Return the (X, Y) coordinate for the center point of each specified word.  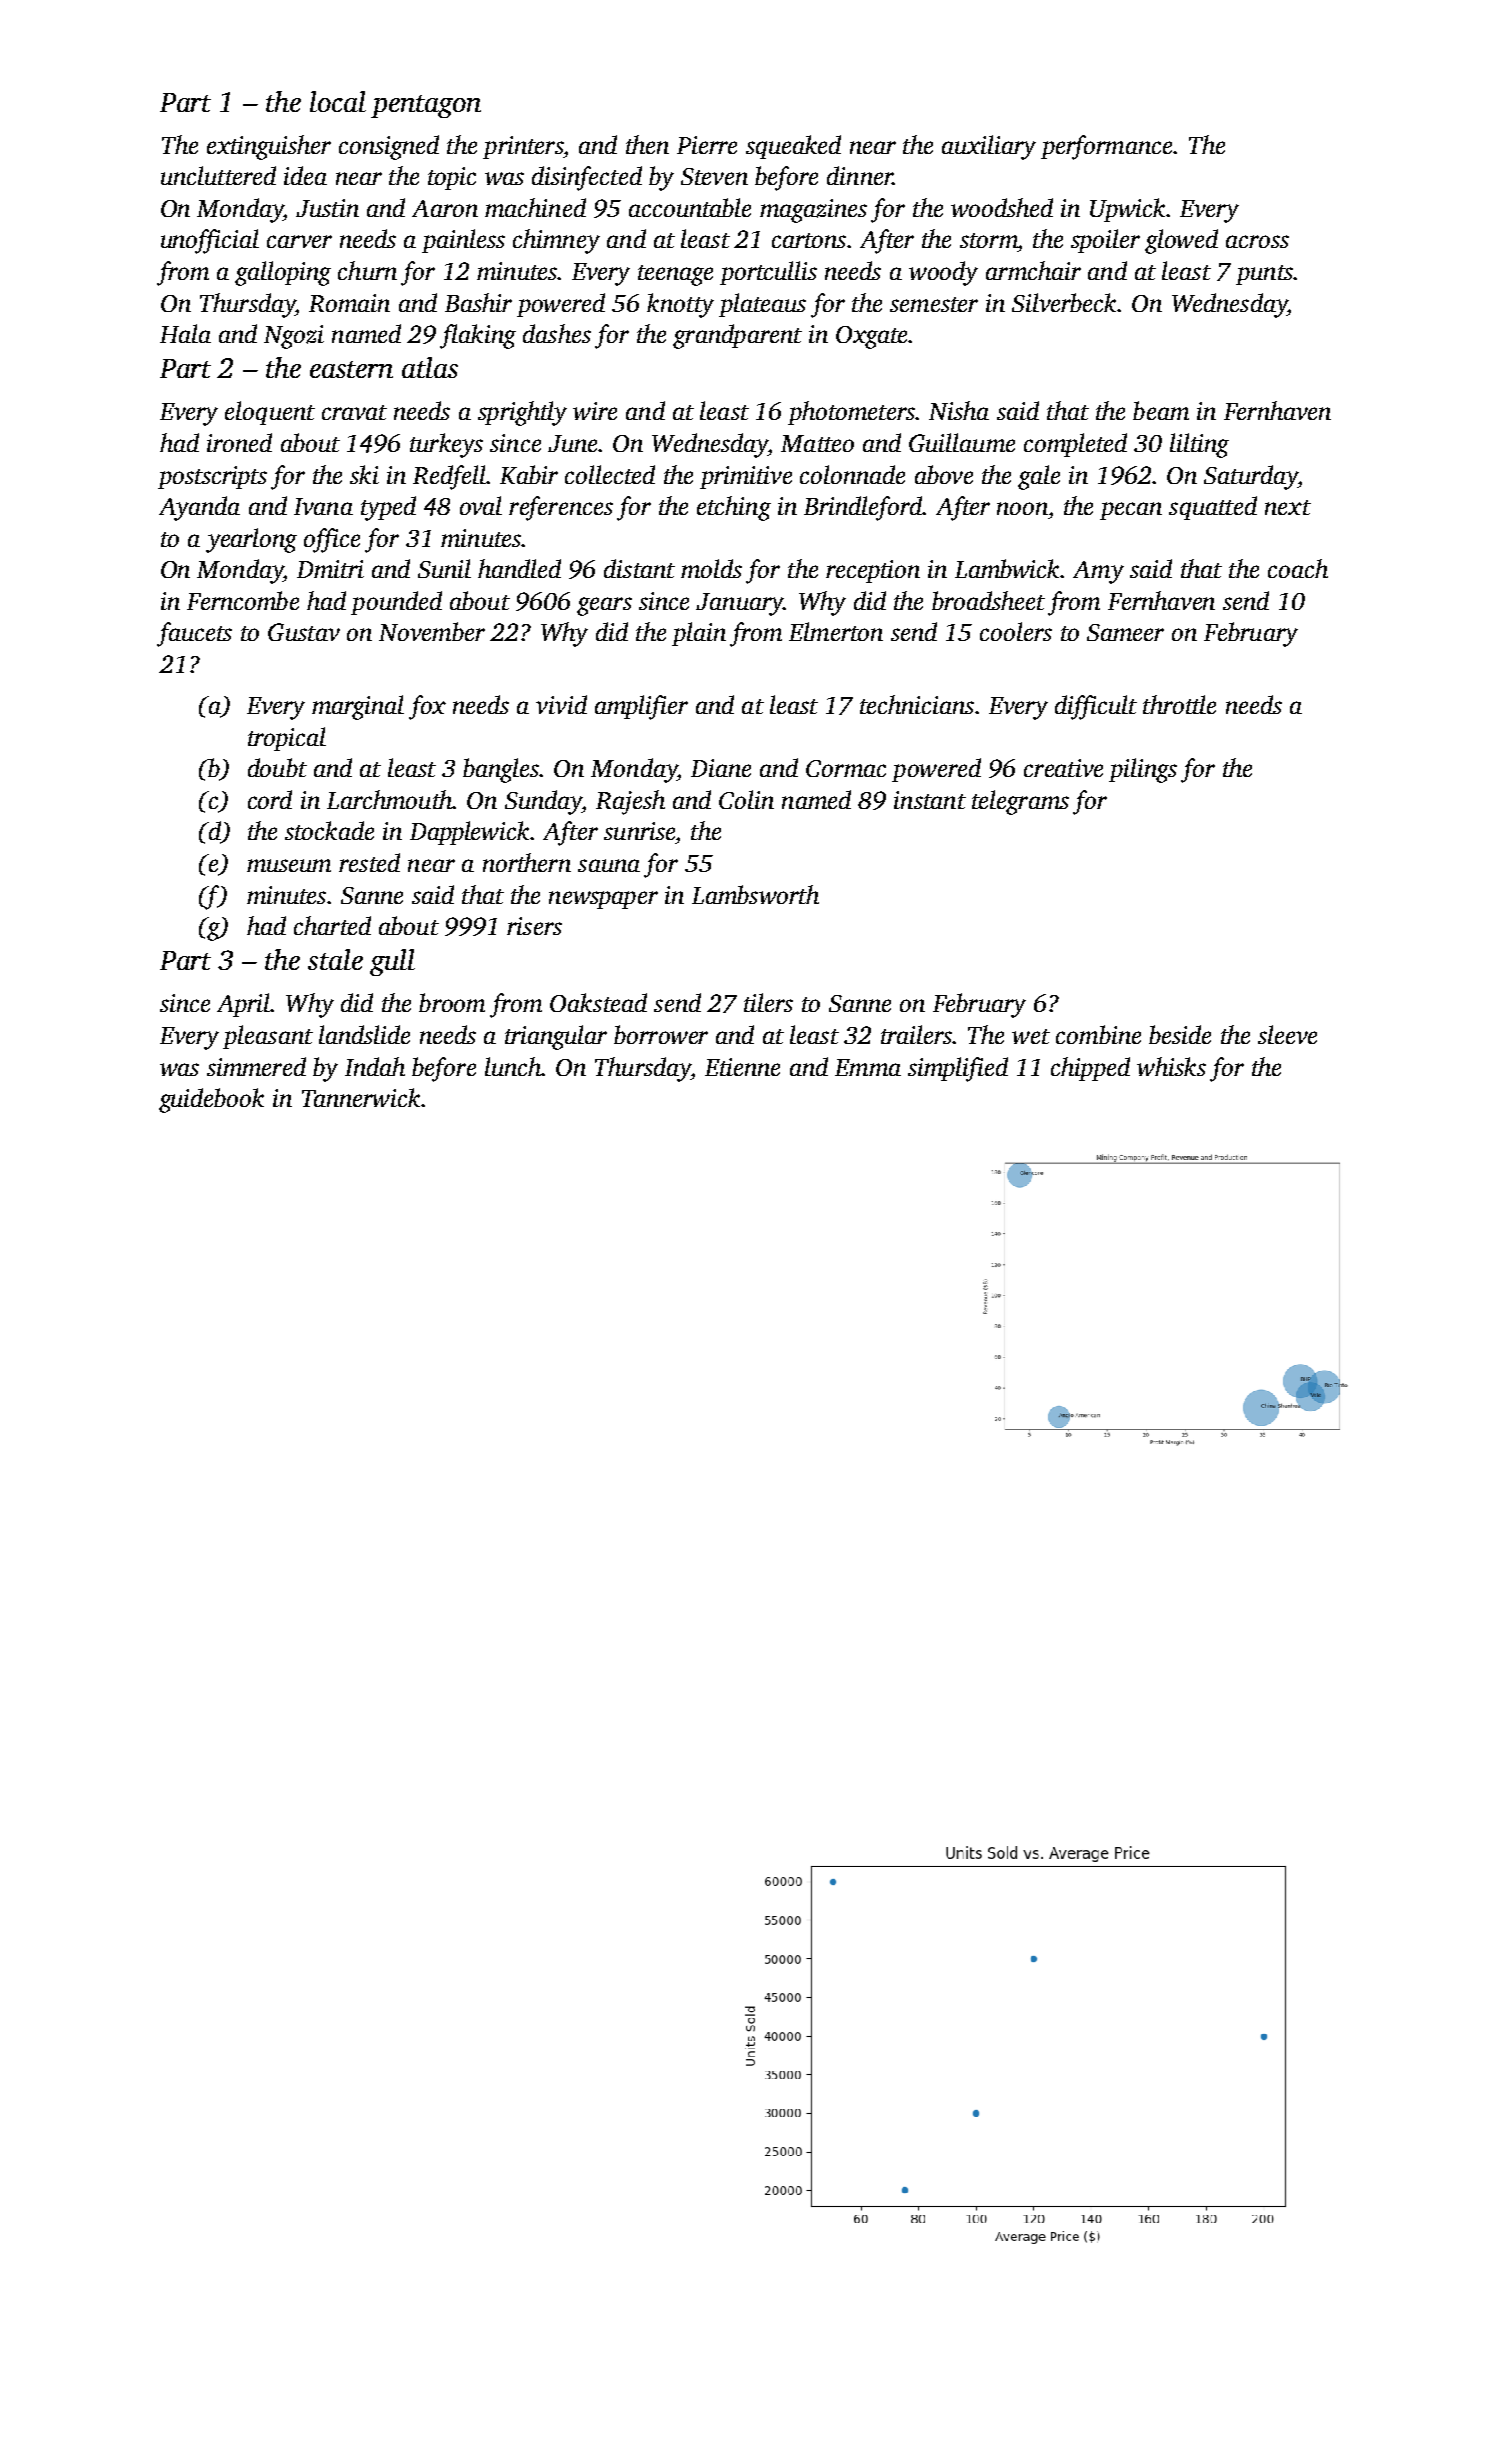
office (332, 540)
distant (639, 568)
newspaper (603, 900)
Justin (327, 208)
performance (1106, 147)
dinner (860, 175)
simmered (256, 1066)
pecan (1131, 511)
